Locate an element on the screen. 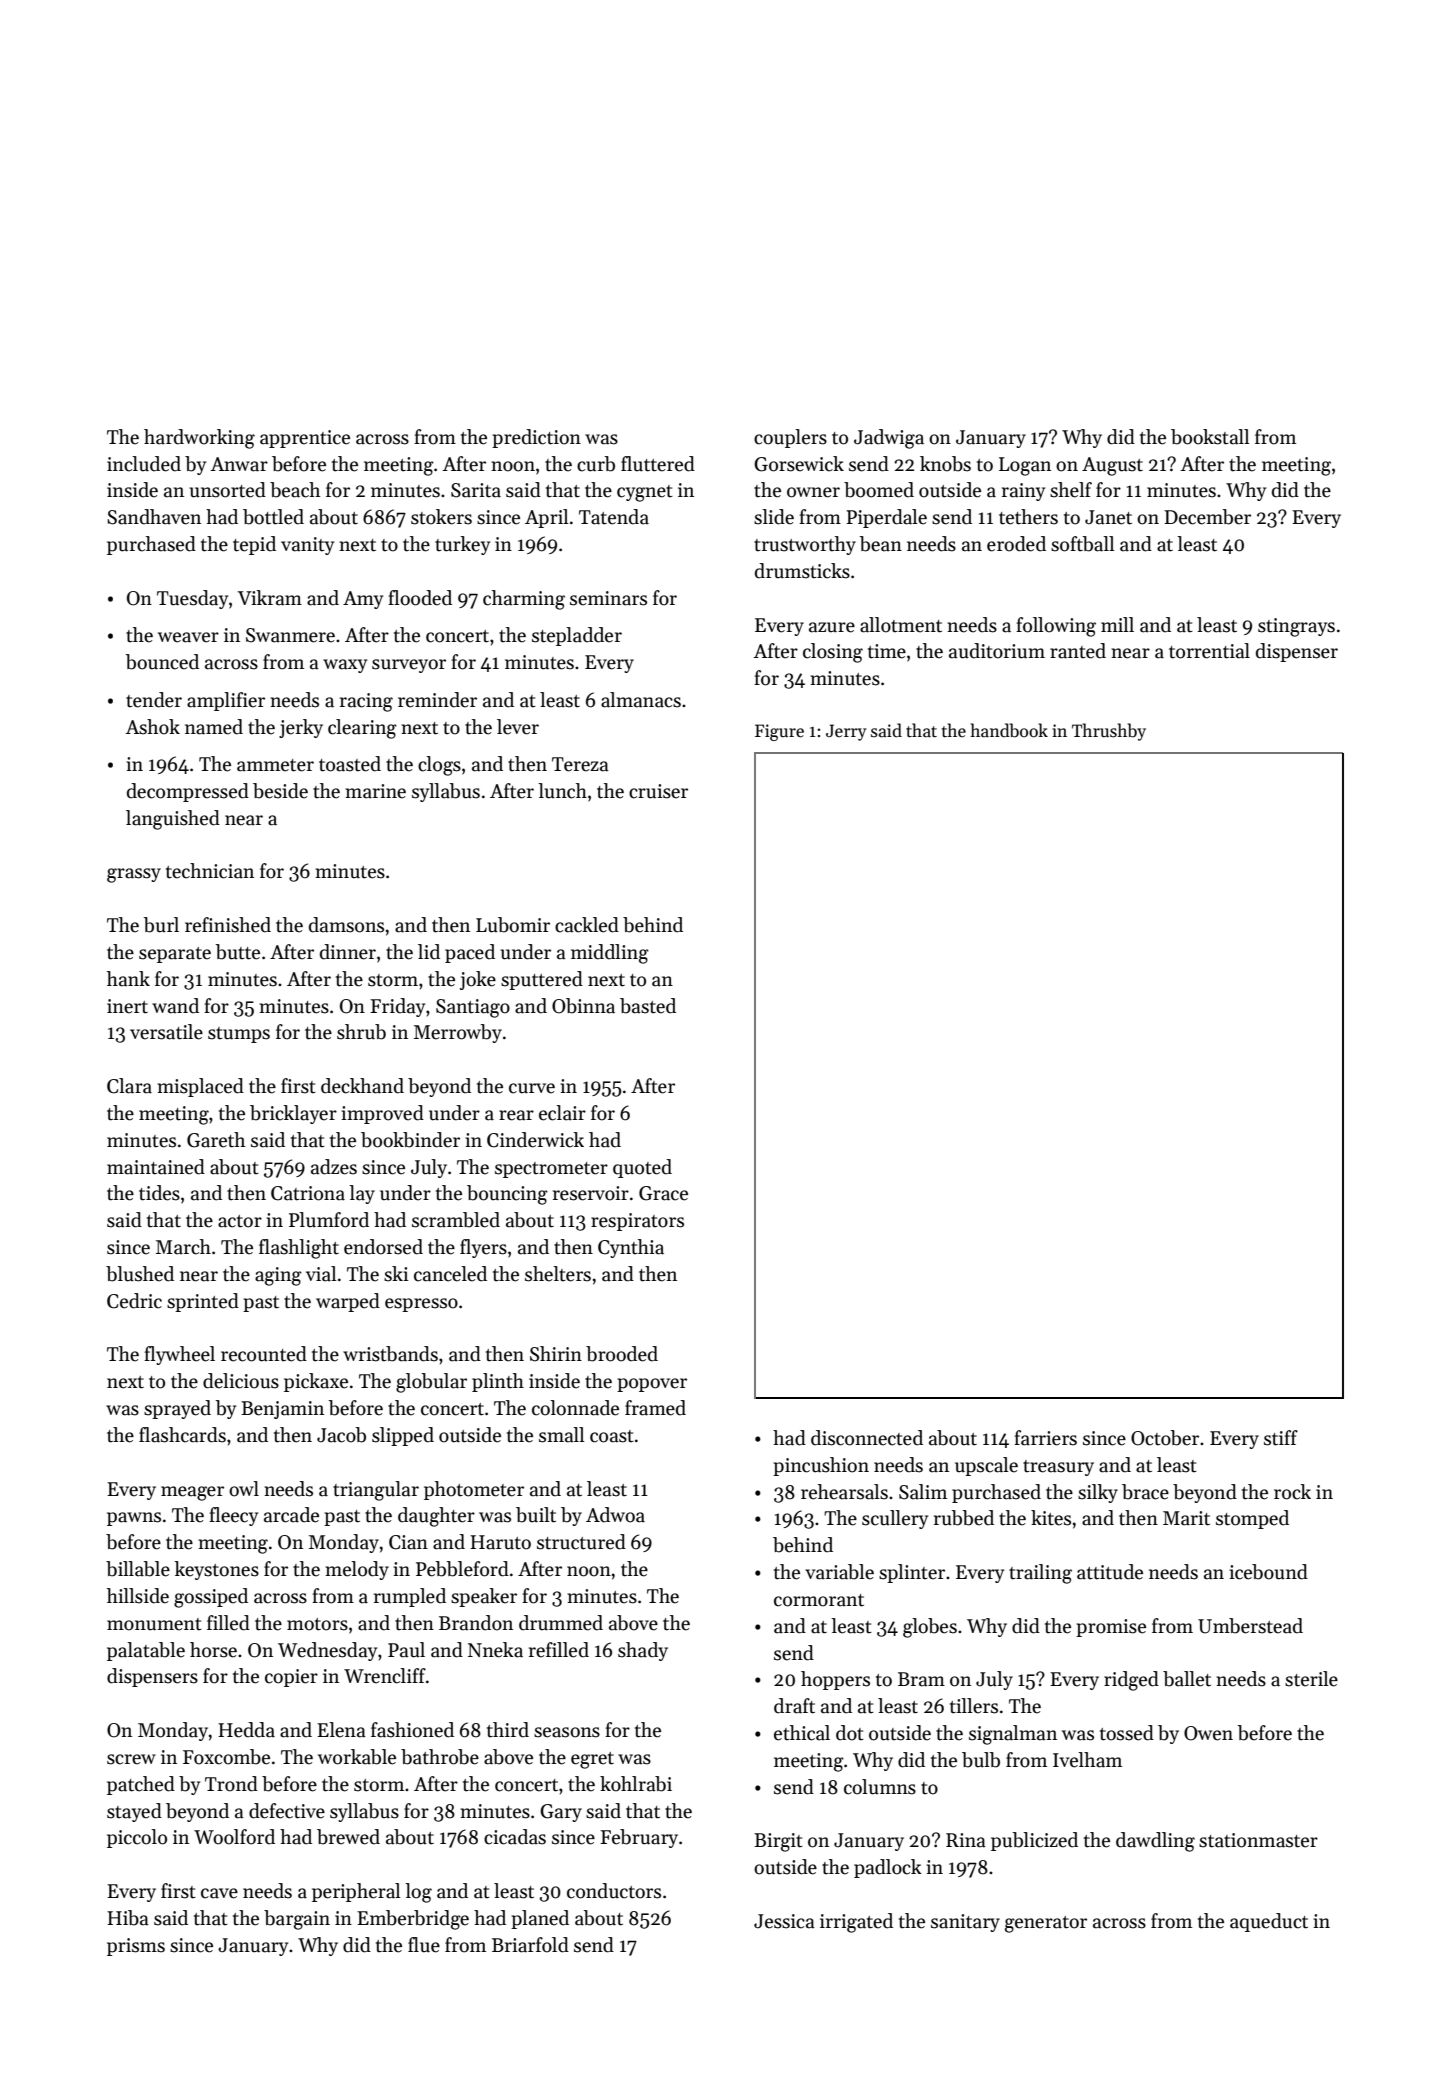 This screenshot has height=2100, width=1450. flooded is located at coordinates (420, 598).
